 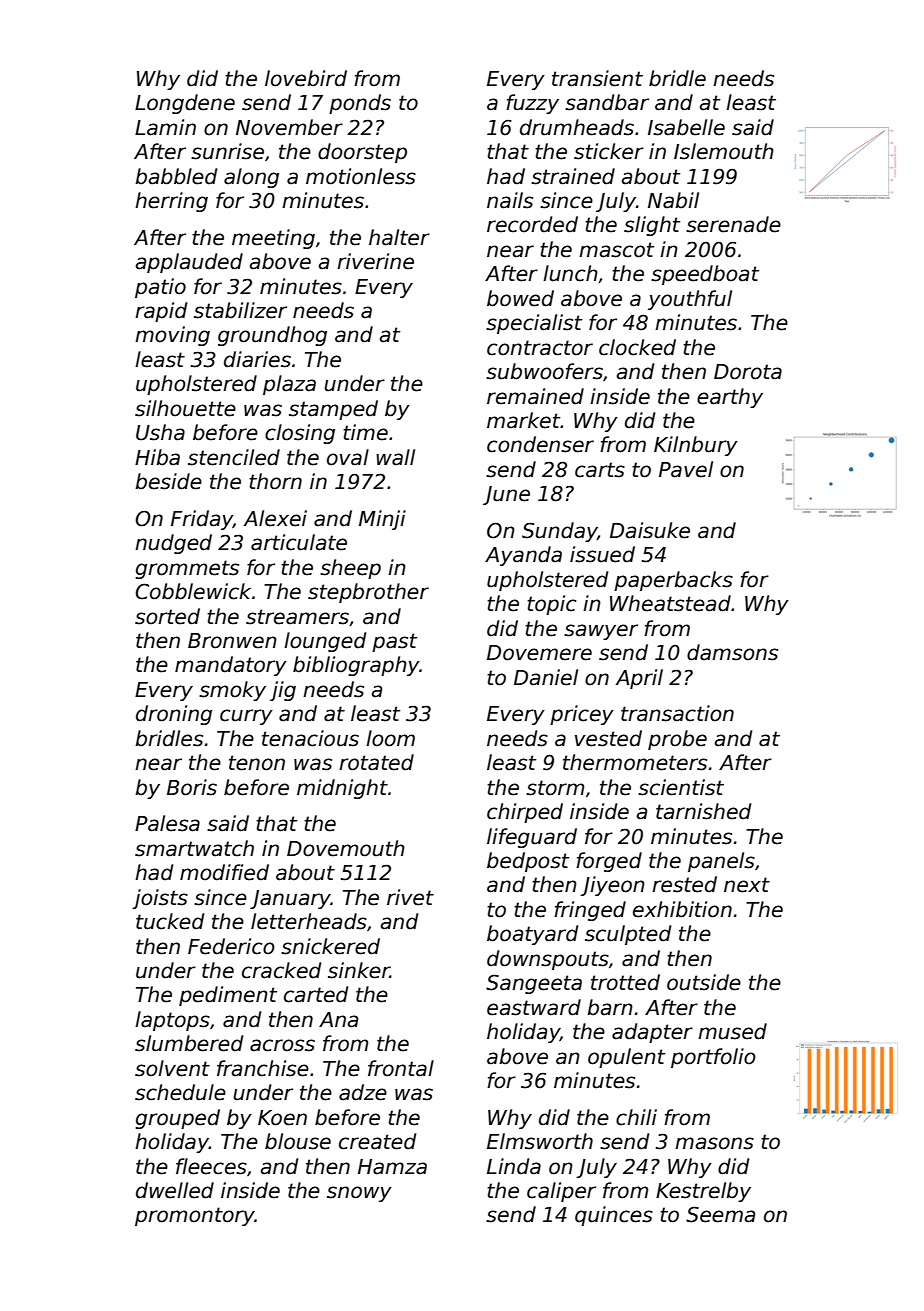 What do you see at coordinates (724, 151) in the page?
I see `Islemouth` at bounding box center [724, 151].
